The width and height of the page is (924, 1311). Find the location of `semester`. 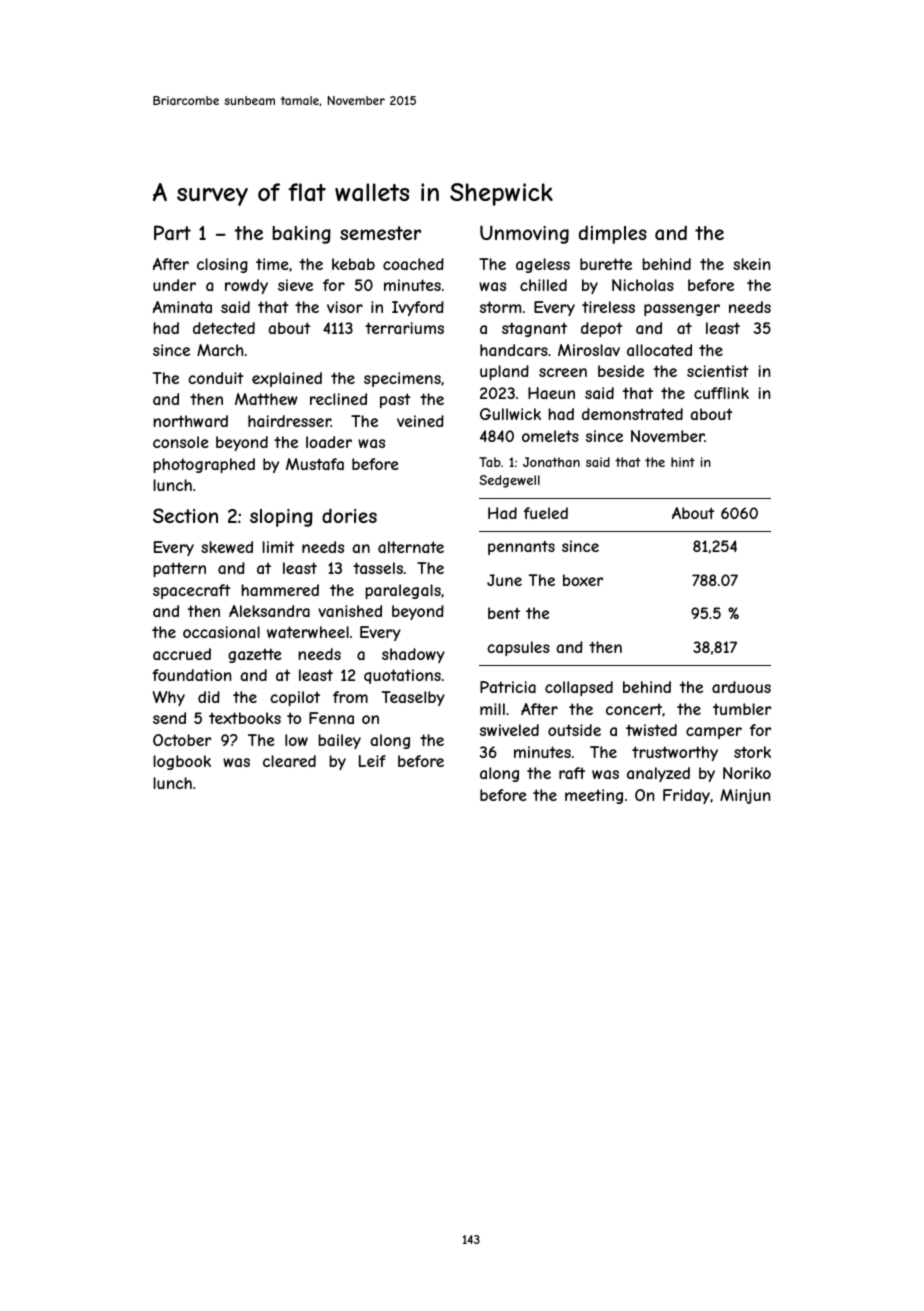

semester is located at coordinates (380, 233).
